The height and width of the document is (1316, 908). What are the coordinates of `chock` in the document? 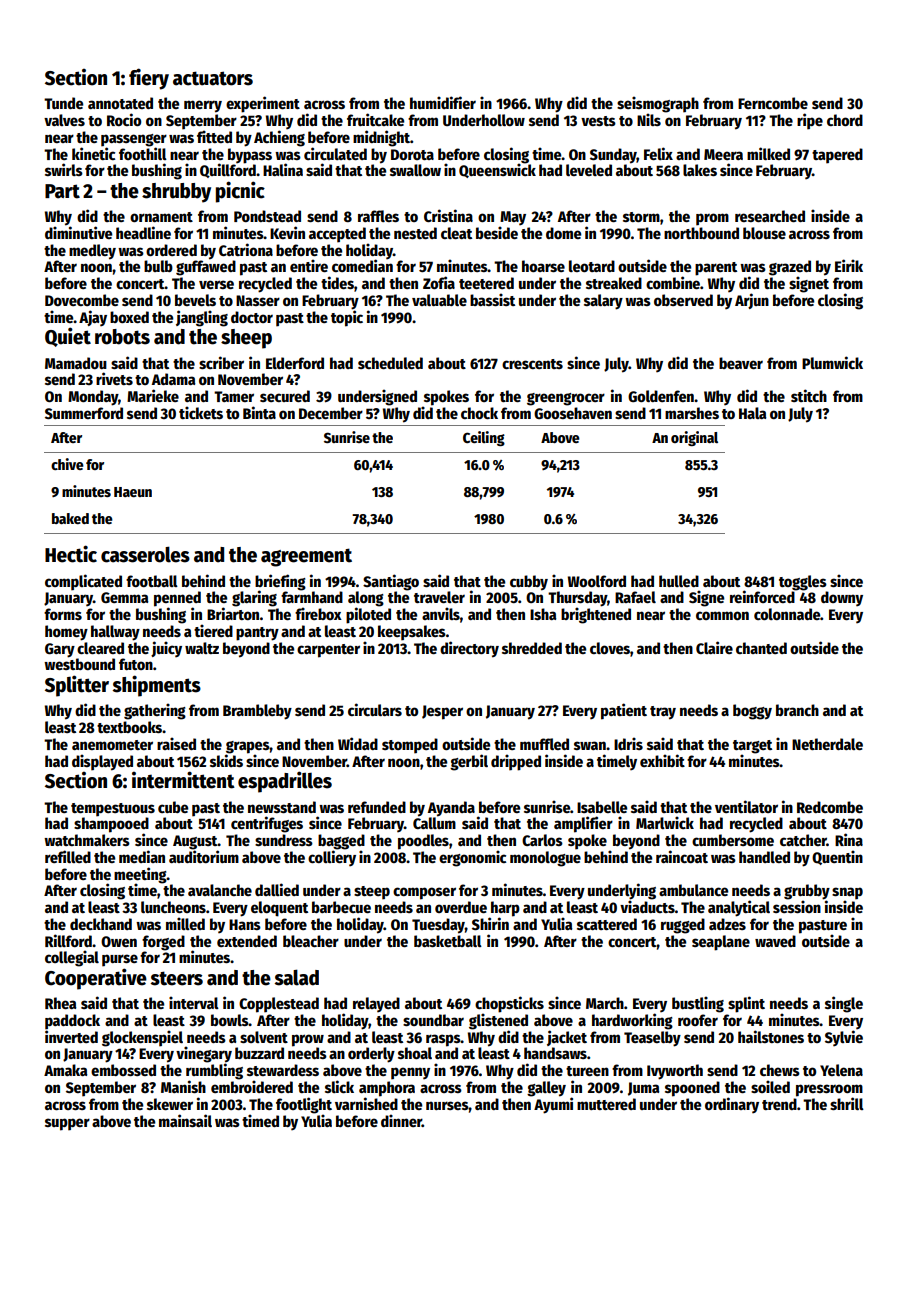 It's located at (479, 413).
